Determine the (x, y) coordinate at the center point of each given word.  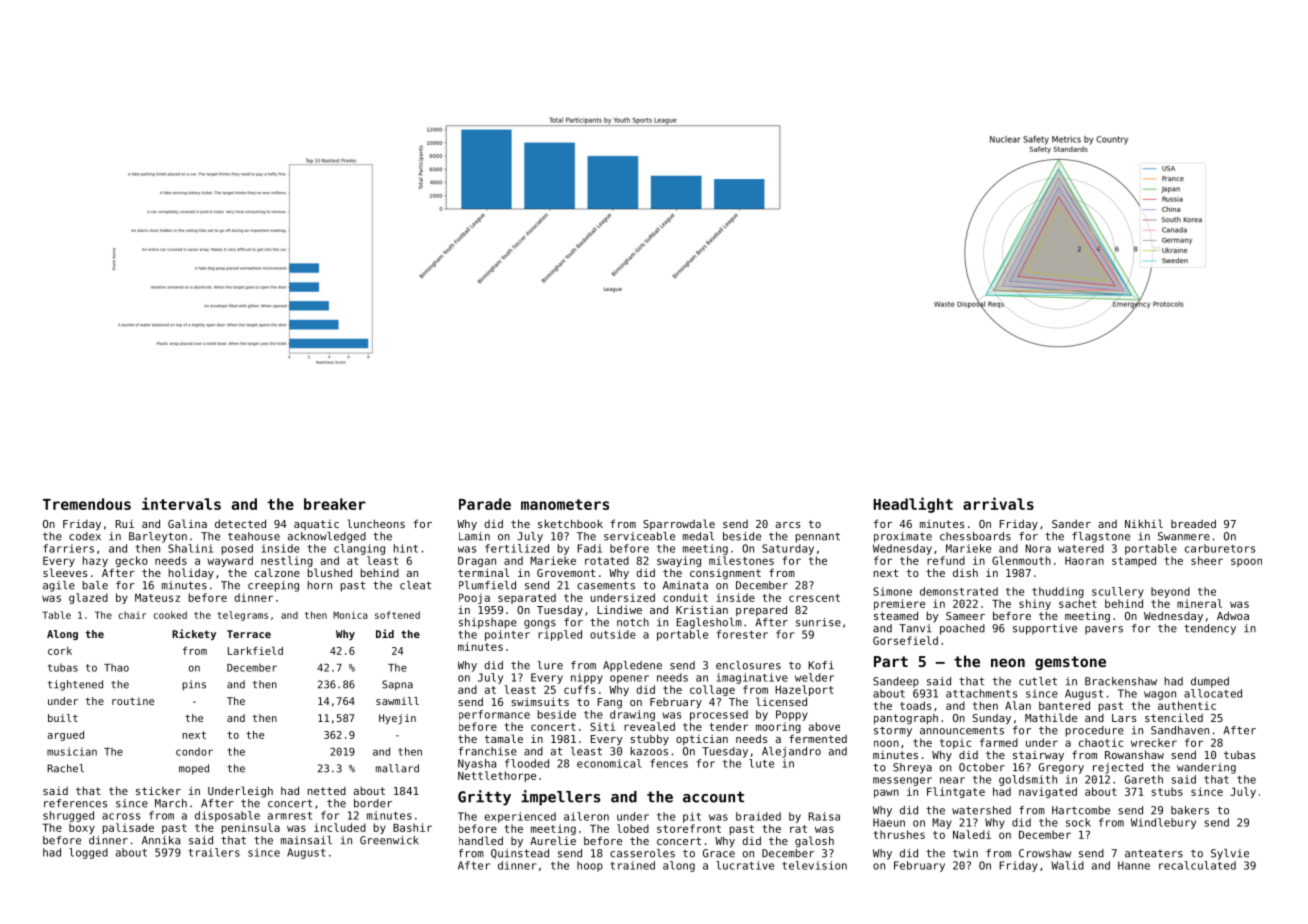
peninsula (251, 828)
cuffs (579, 689)
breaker (335, 504)
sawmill (397, 701)
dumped (1210, 682)
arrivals (998, 503)
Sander (1071, 523)
